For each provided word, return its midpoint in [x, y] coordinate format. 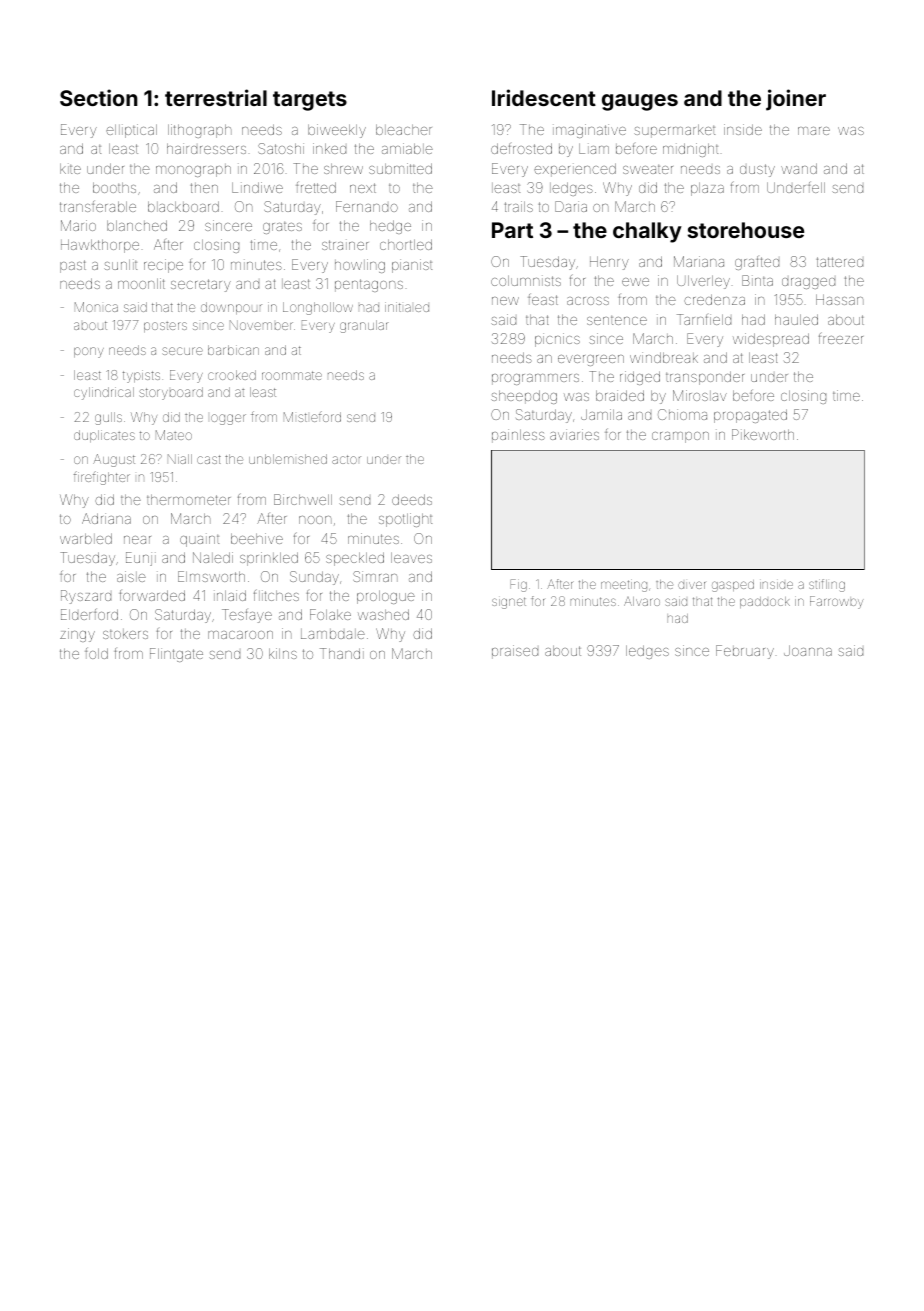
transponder [705, 378]
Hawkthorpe [100, 246]
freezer [841, 338]
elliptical [131, 131]
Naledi [213, 557]
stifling [827, 585]
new [505, 301]
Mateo [174, 435]
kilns [283, 653]
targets [310, 101]
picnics [557, 340]
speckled [355, 559]
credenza [714, 299]
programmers [535, 379]
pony [89, 352]
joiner [796, 100]
